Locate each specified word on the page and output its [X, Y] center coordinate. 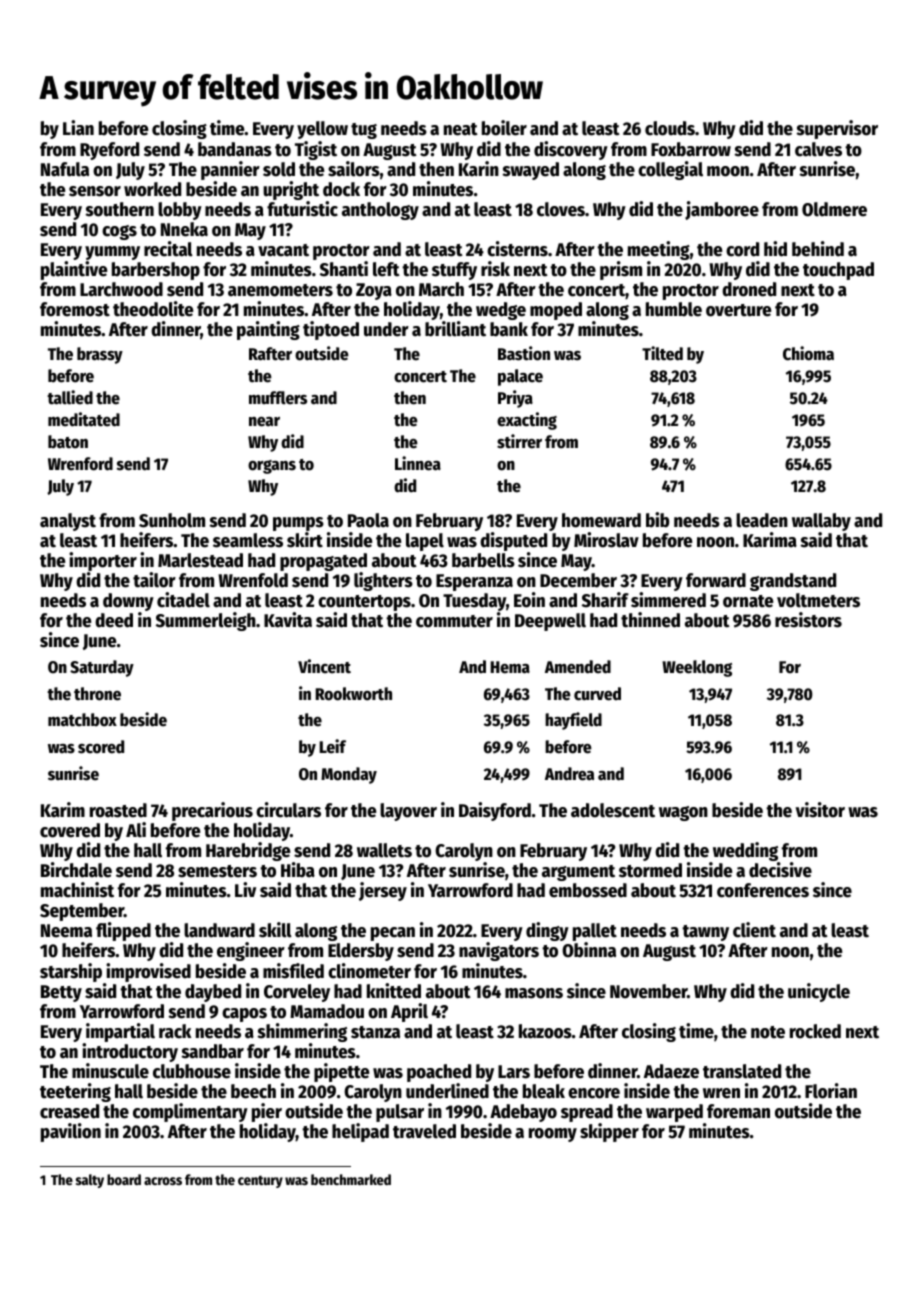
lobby [180, 211]
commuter [454, 621]
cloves [561, 209]
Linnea [418, 463]
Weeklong [697, 668]
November [648, 991]
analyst [68, 522]
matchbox [82, 720]
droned [749, 289]
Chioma [808, 353]
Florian [831, 1091]
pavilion [71, 1132]
